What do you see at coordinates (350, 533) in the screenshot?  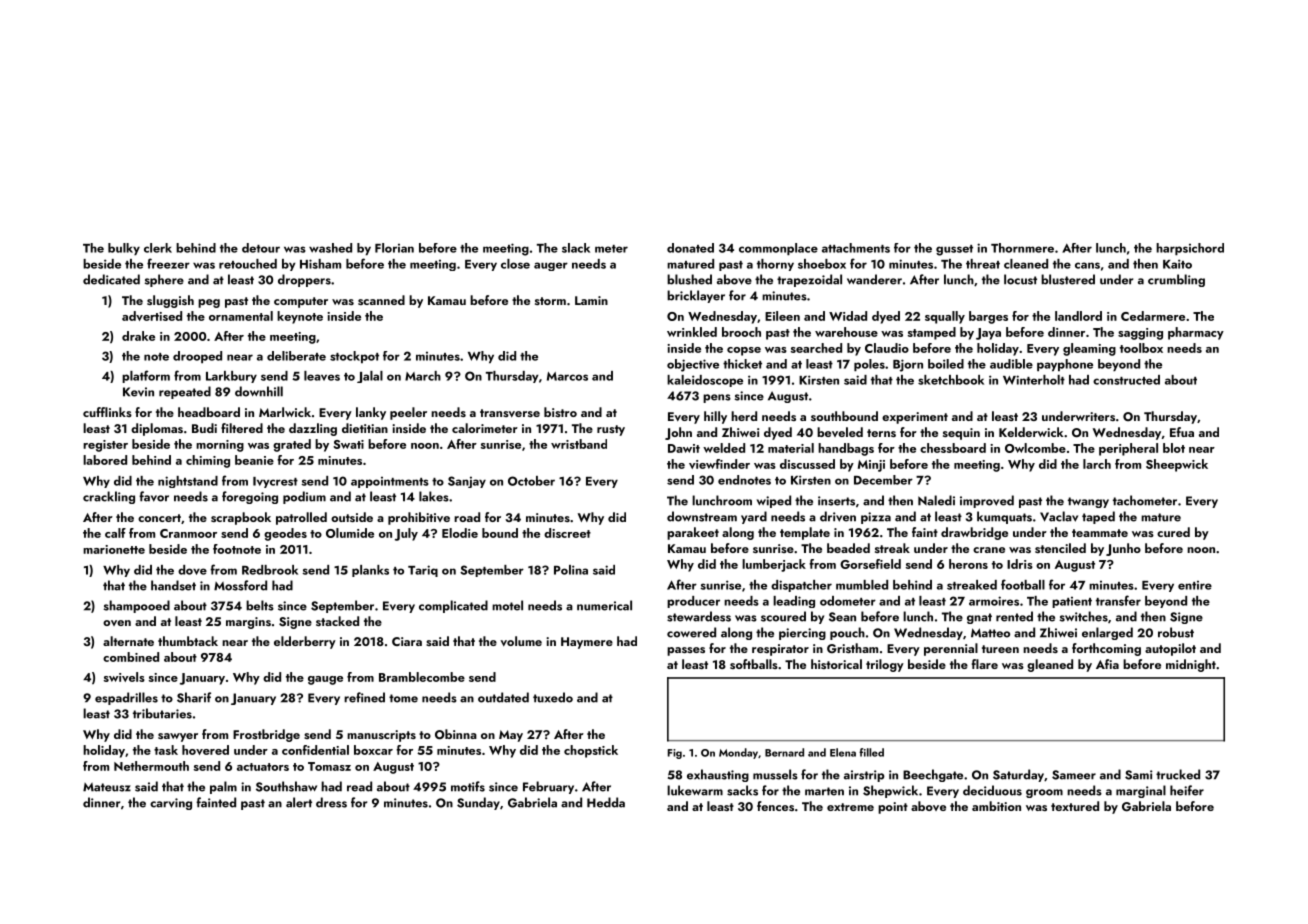 I see `Olumide` at bounding box center [350, 533].
